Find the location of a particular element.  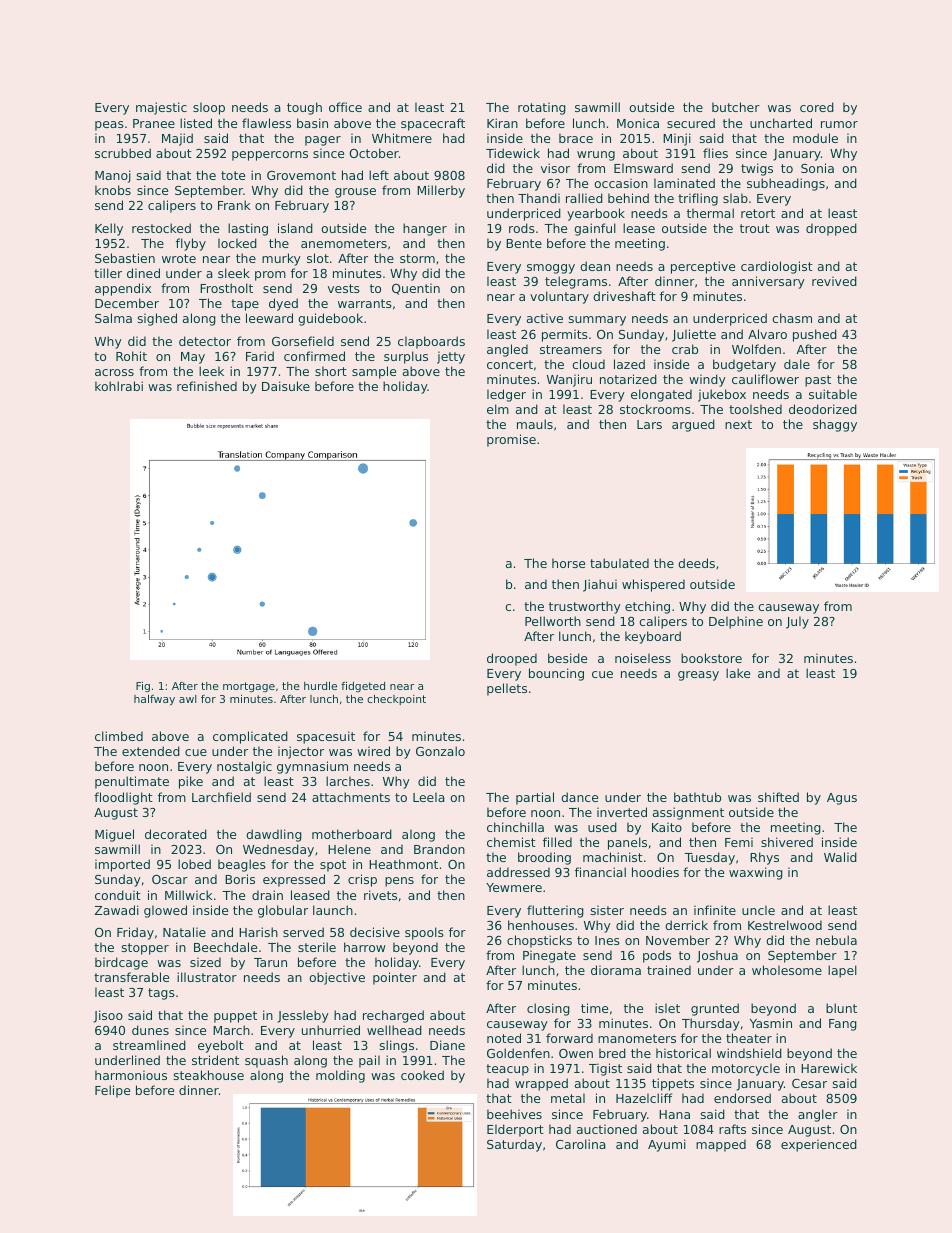

cored is located at coordinates (817, 107).
